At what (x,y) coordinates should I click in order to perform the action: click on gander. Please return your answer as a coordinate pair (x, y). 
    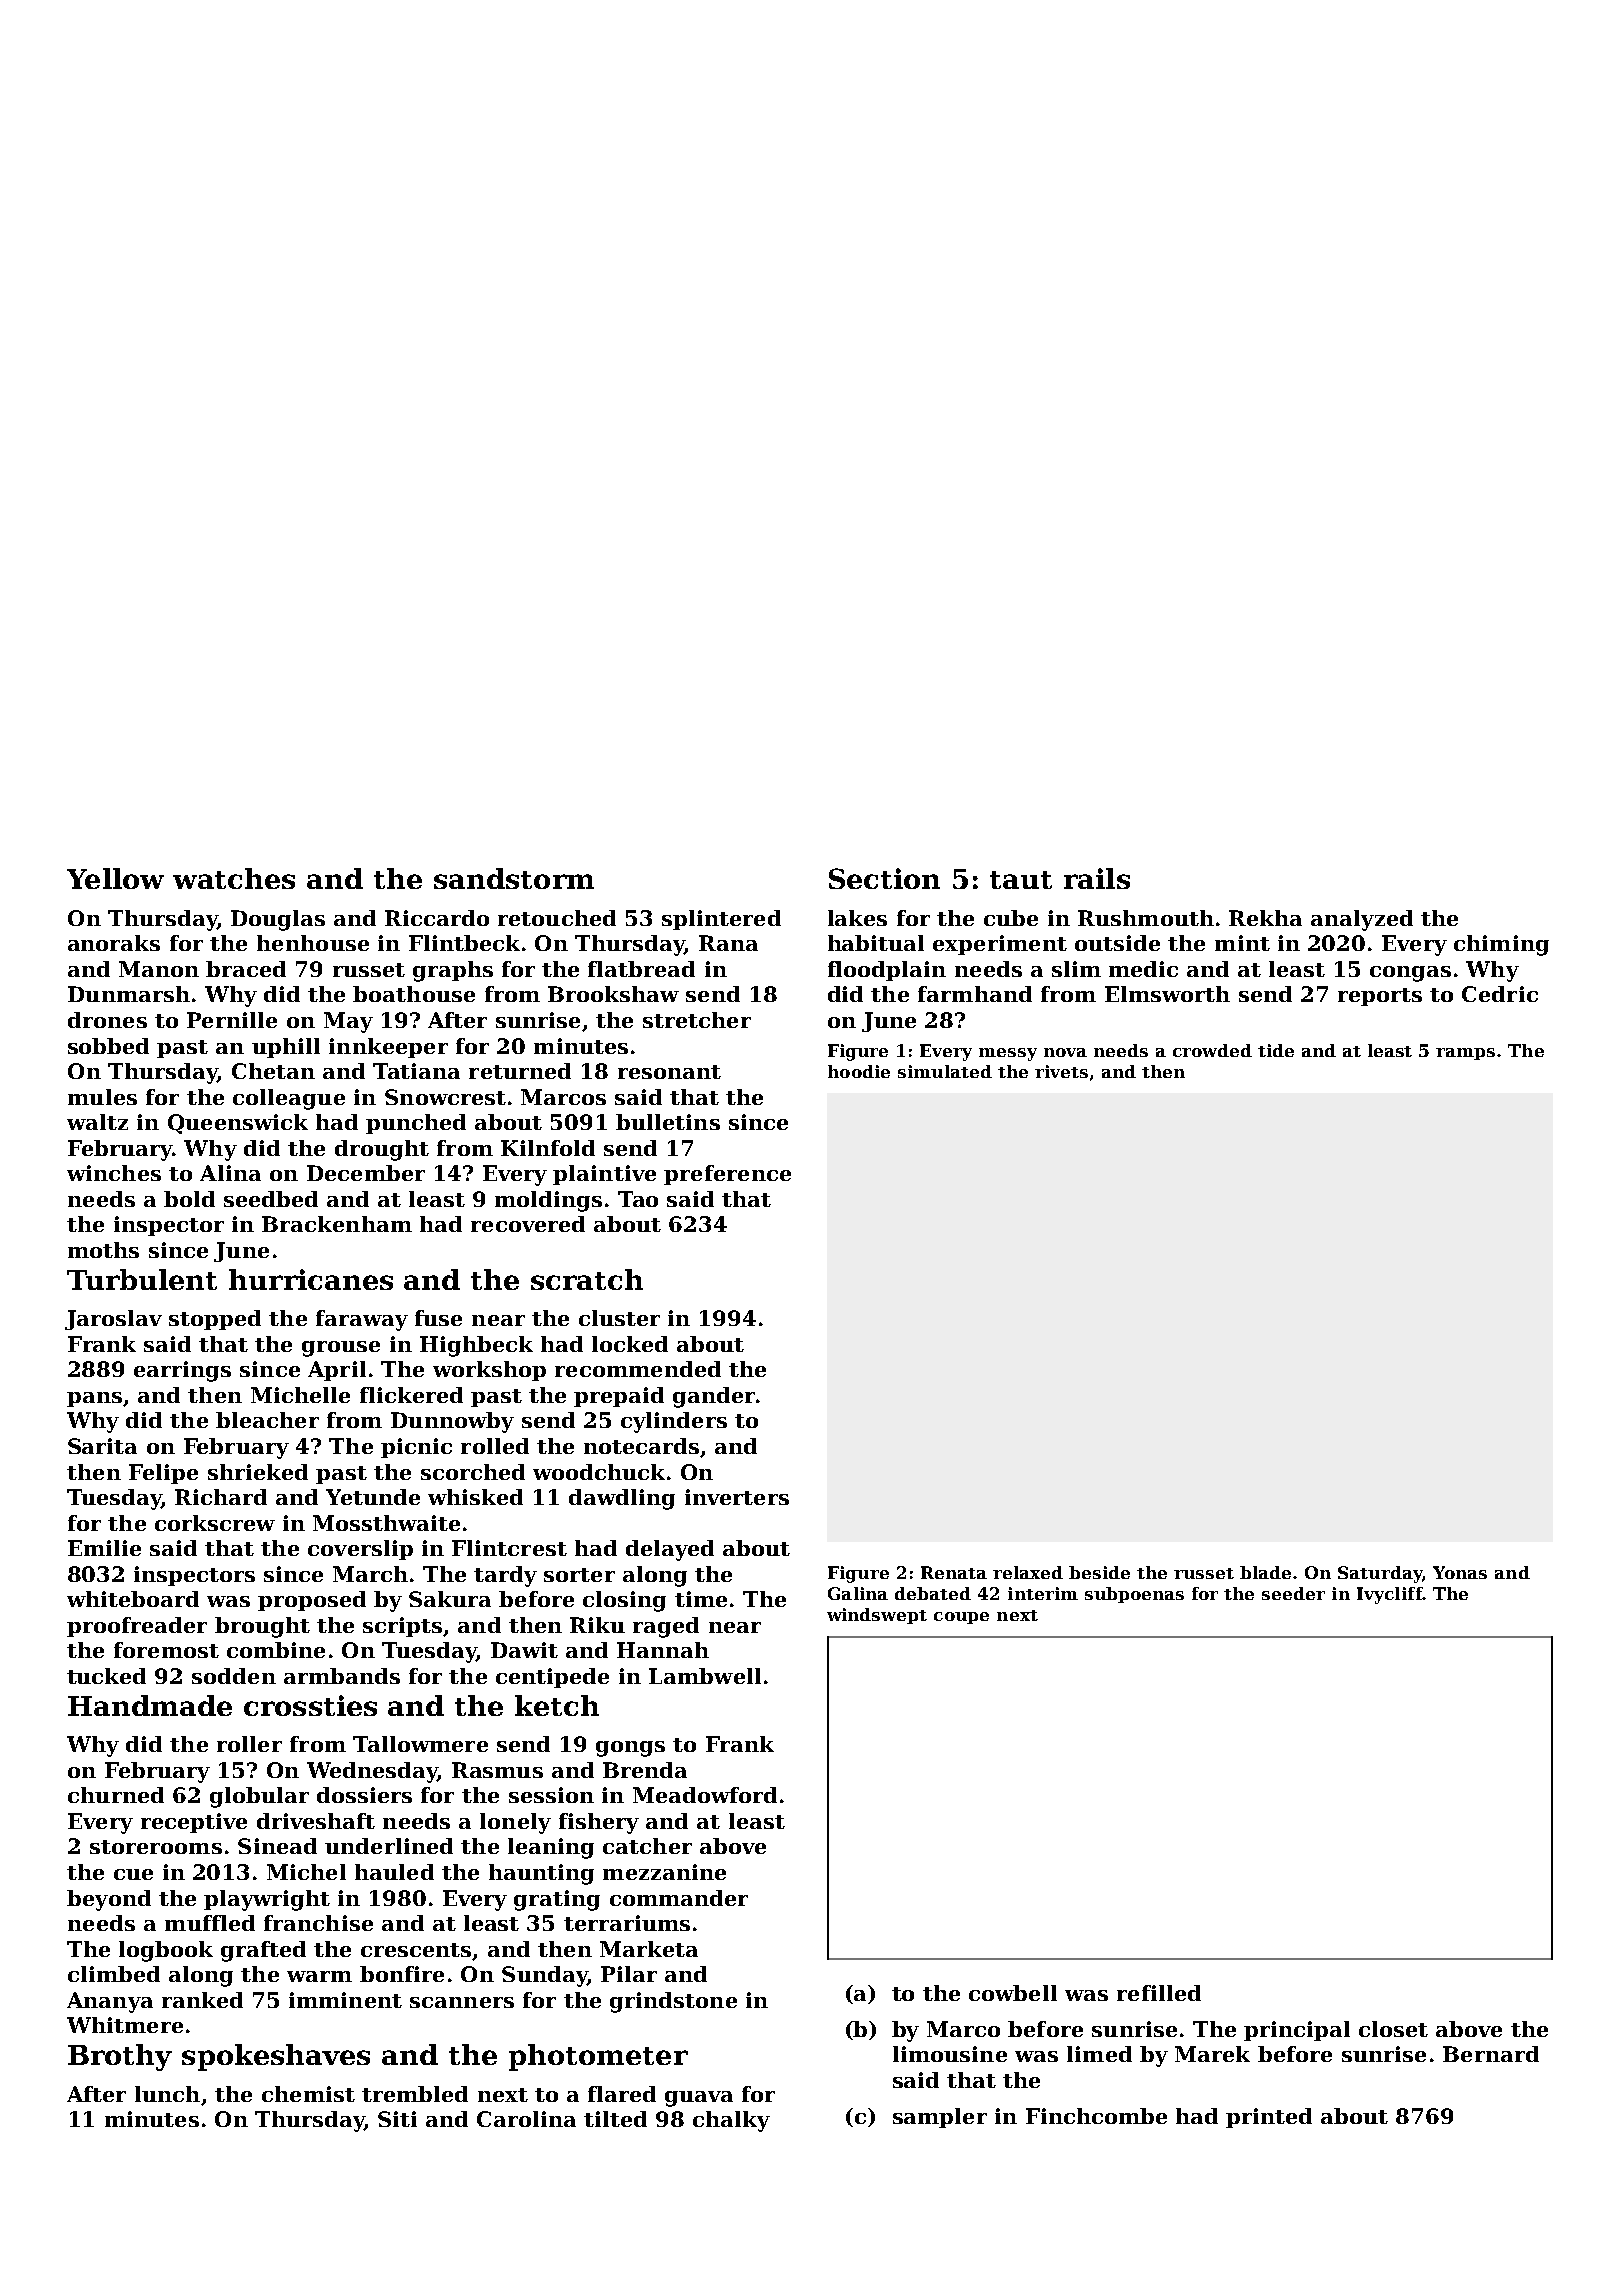
    Looking at the image, I should click on (714, 1397).
